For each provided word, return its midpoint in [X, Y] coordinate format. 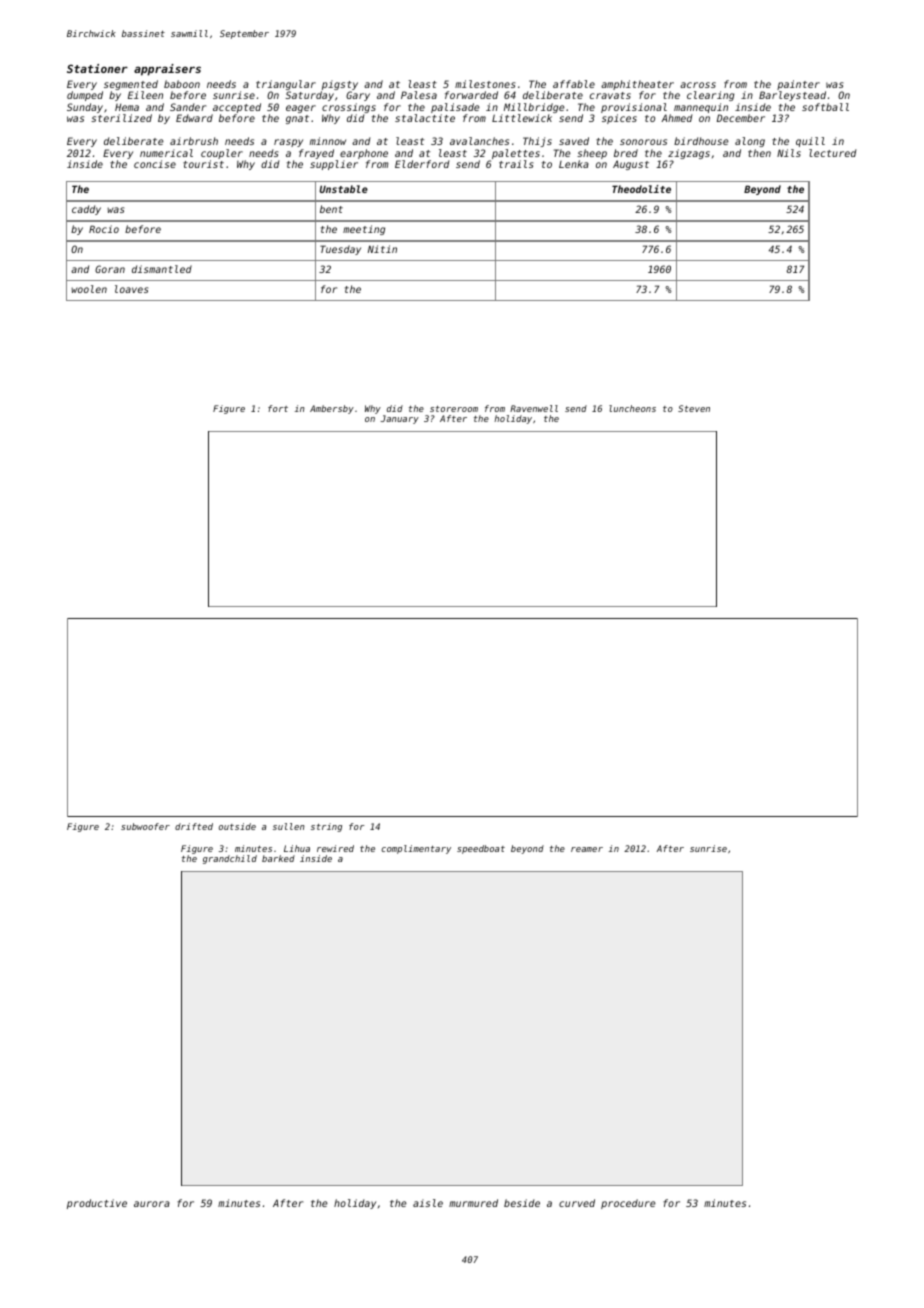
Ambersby [332, 409]
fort [278, 408]
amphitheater [637, 86]
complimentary [416, 849]
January [400, 419]
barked [278, 858]
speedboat [481, 849]
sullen [289, 826]
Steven [694, 408]
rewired [335, 848]
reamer [587, 849]
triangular [286, 86]
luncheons [632, 408]
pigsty [339, 86]
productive [97, 1204]
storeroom [454, 409]
